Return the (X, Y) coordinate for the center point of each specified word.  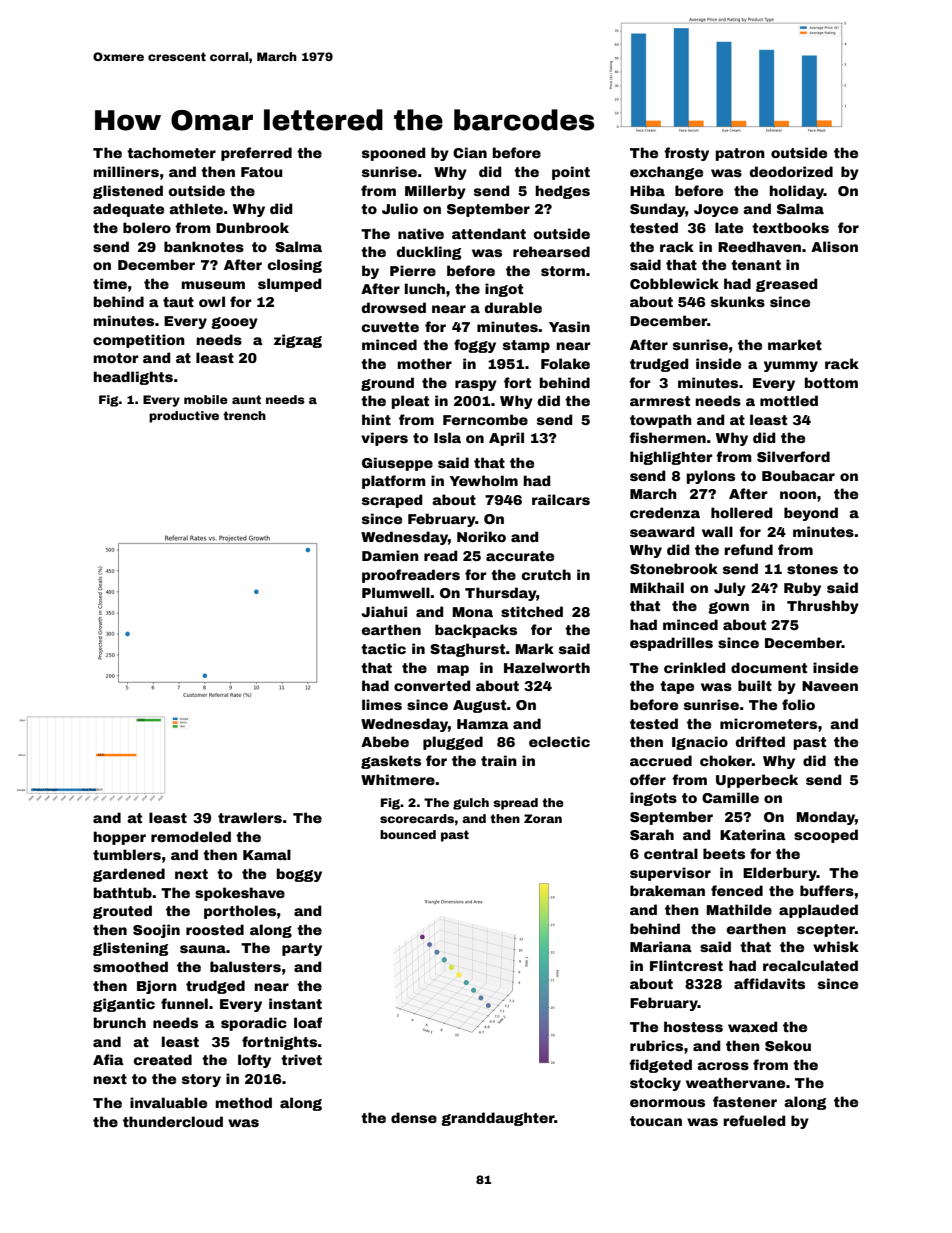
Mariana (661, 946)
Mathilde (739, 909)
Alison (834, 246)
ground (387, 384)
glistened (128, 192)
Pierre (413, 270)
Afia (108, 1059)
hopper (119, 838)
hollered (742, 512)
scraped (392, 501)
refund (748, 549)
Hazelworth (547, 667)
